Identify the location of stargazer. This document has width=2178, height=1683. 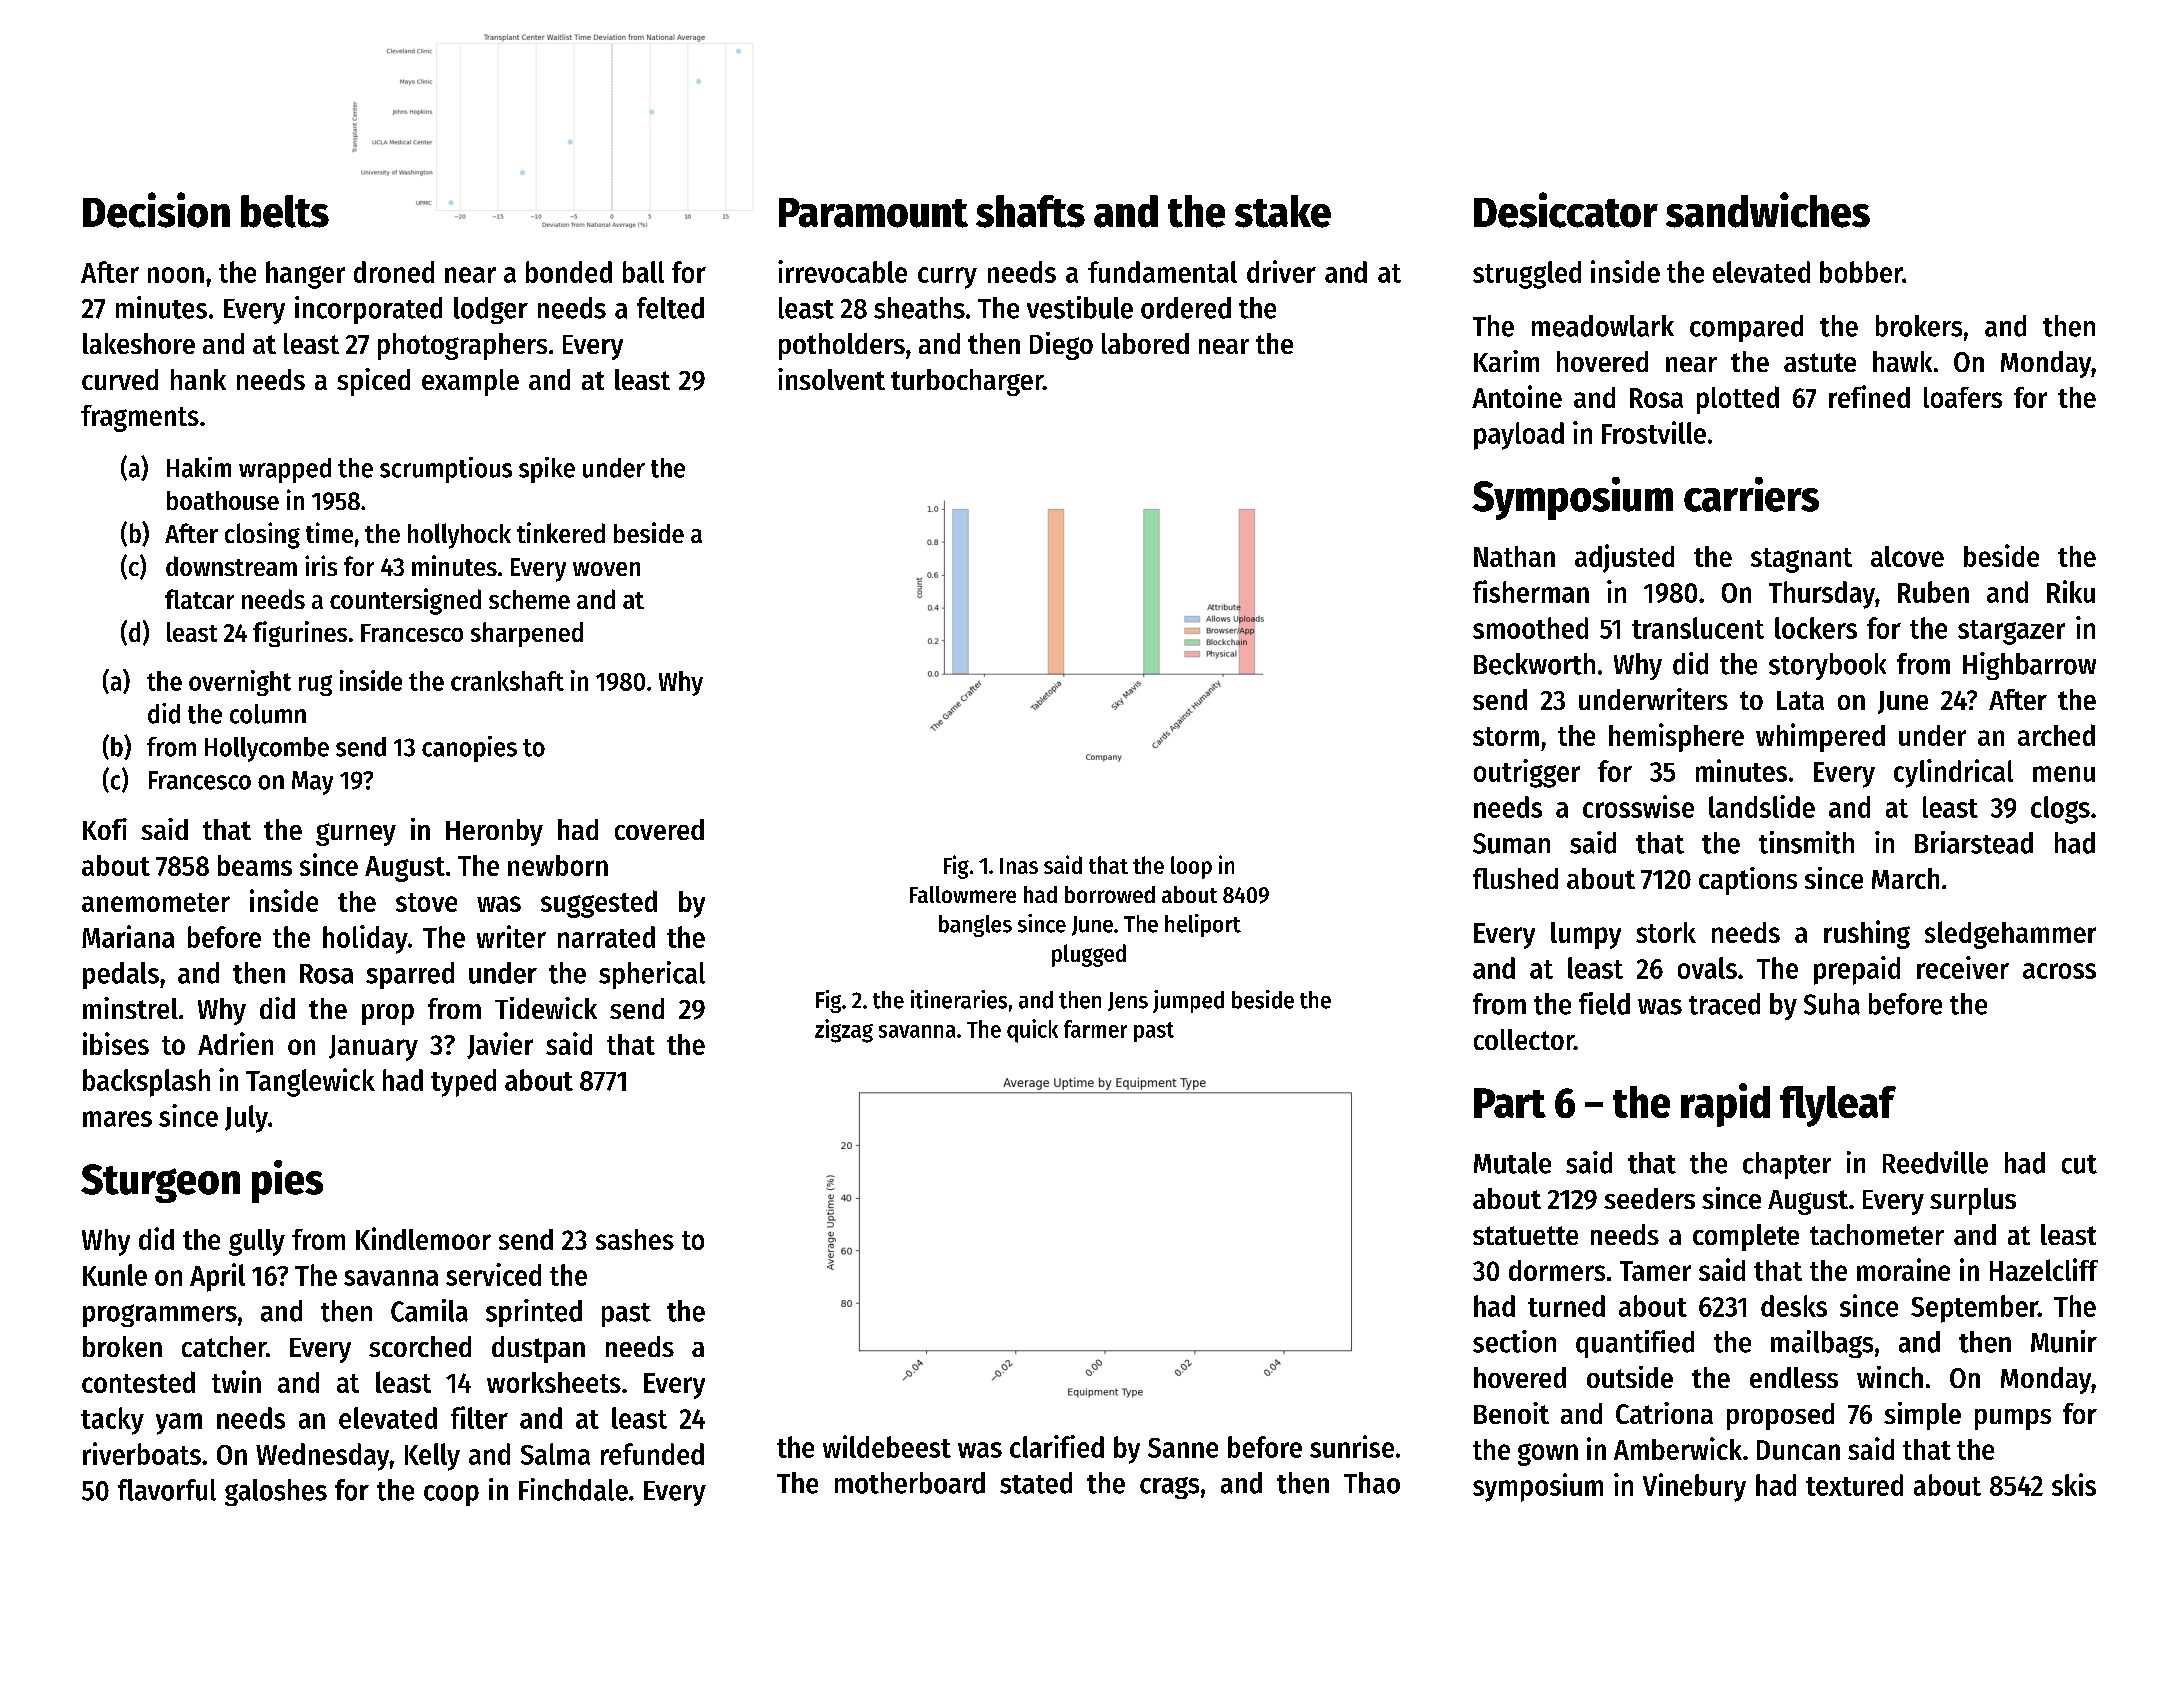
(2011, 632).
